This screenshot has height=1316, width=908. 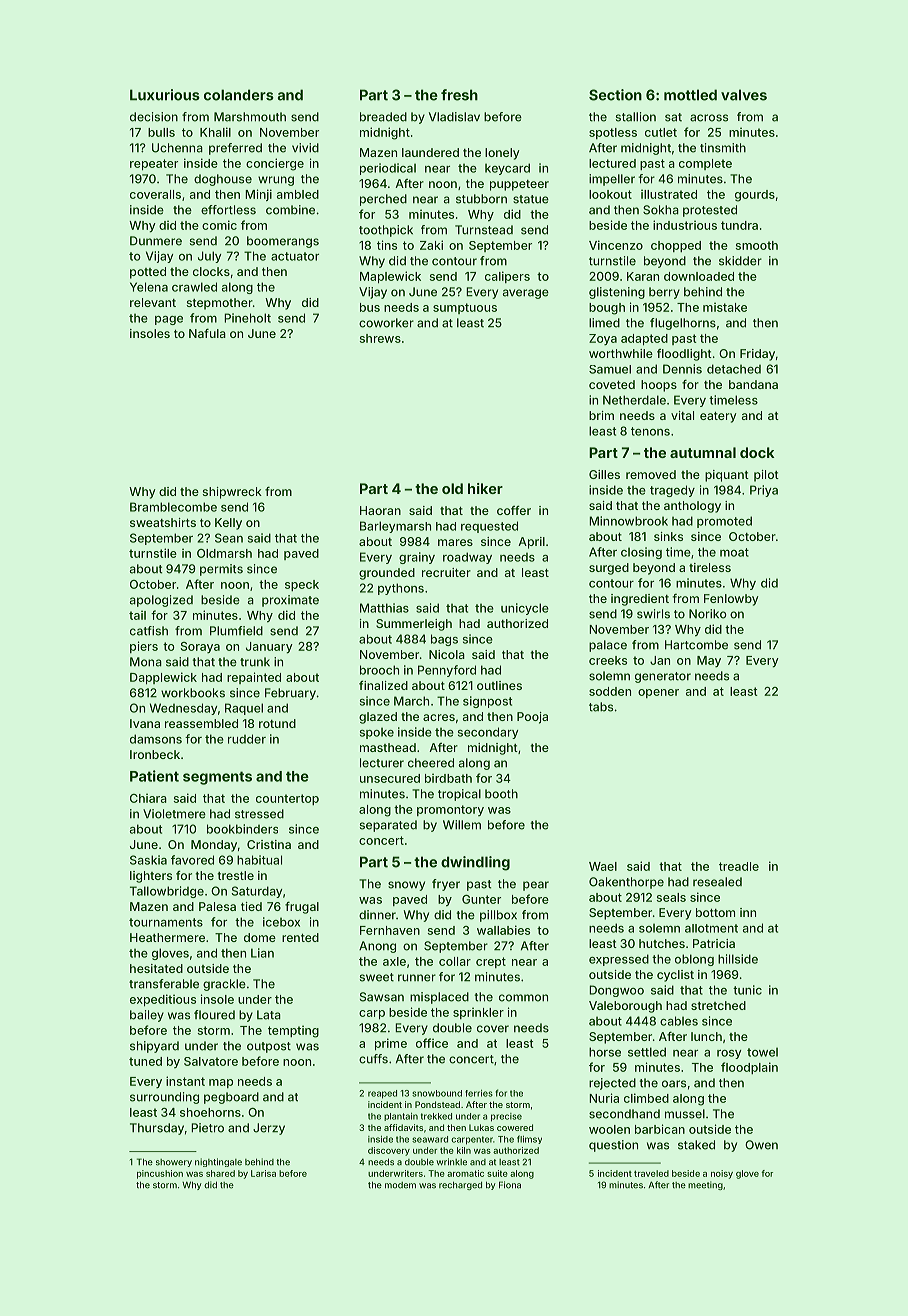 I want to click on reassembled, so click(x=201, y=723).
